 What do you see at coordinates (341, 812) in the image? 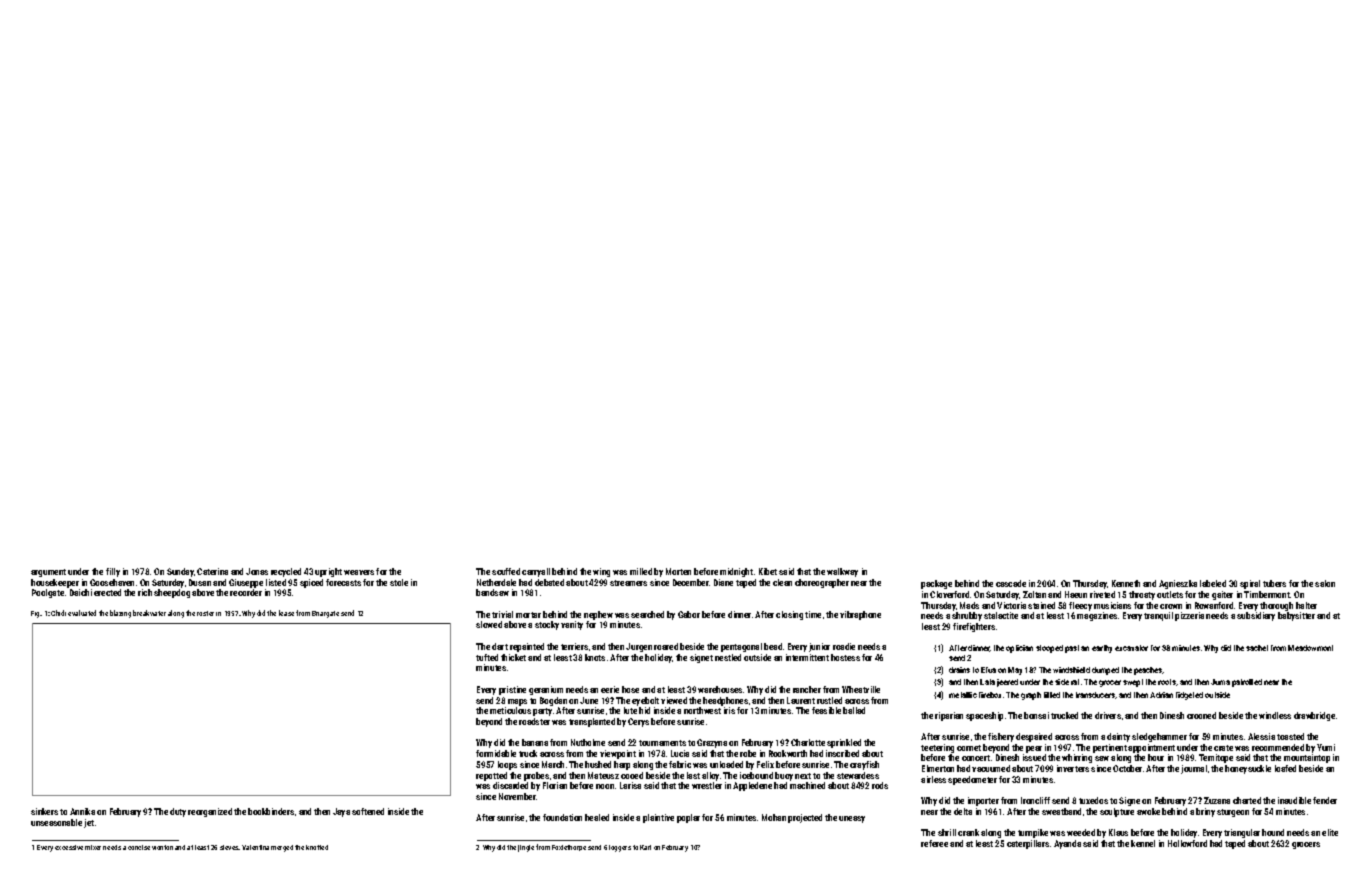
I see `Jaya` at bounding box center [341, 812].
